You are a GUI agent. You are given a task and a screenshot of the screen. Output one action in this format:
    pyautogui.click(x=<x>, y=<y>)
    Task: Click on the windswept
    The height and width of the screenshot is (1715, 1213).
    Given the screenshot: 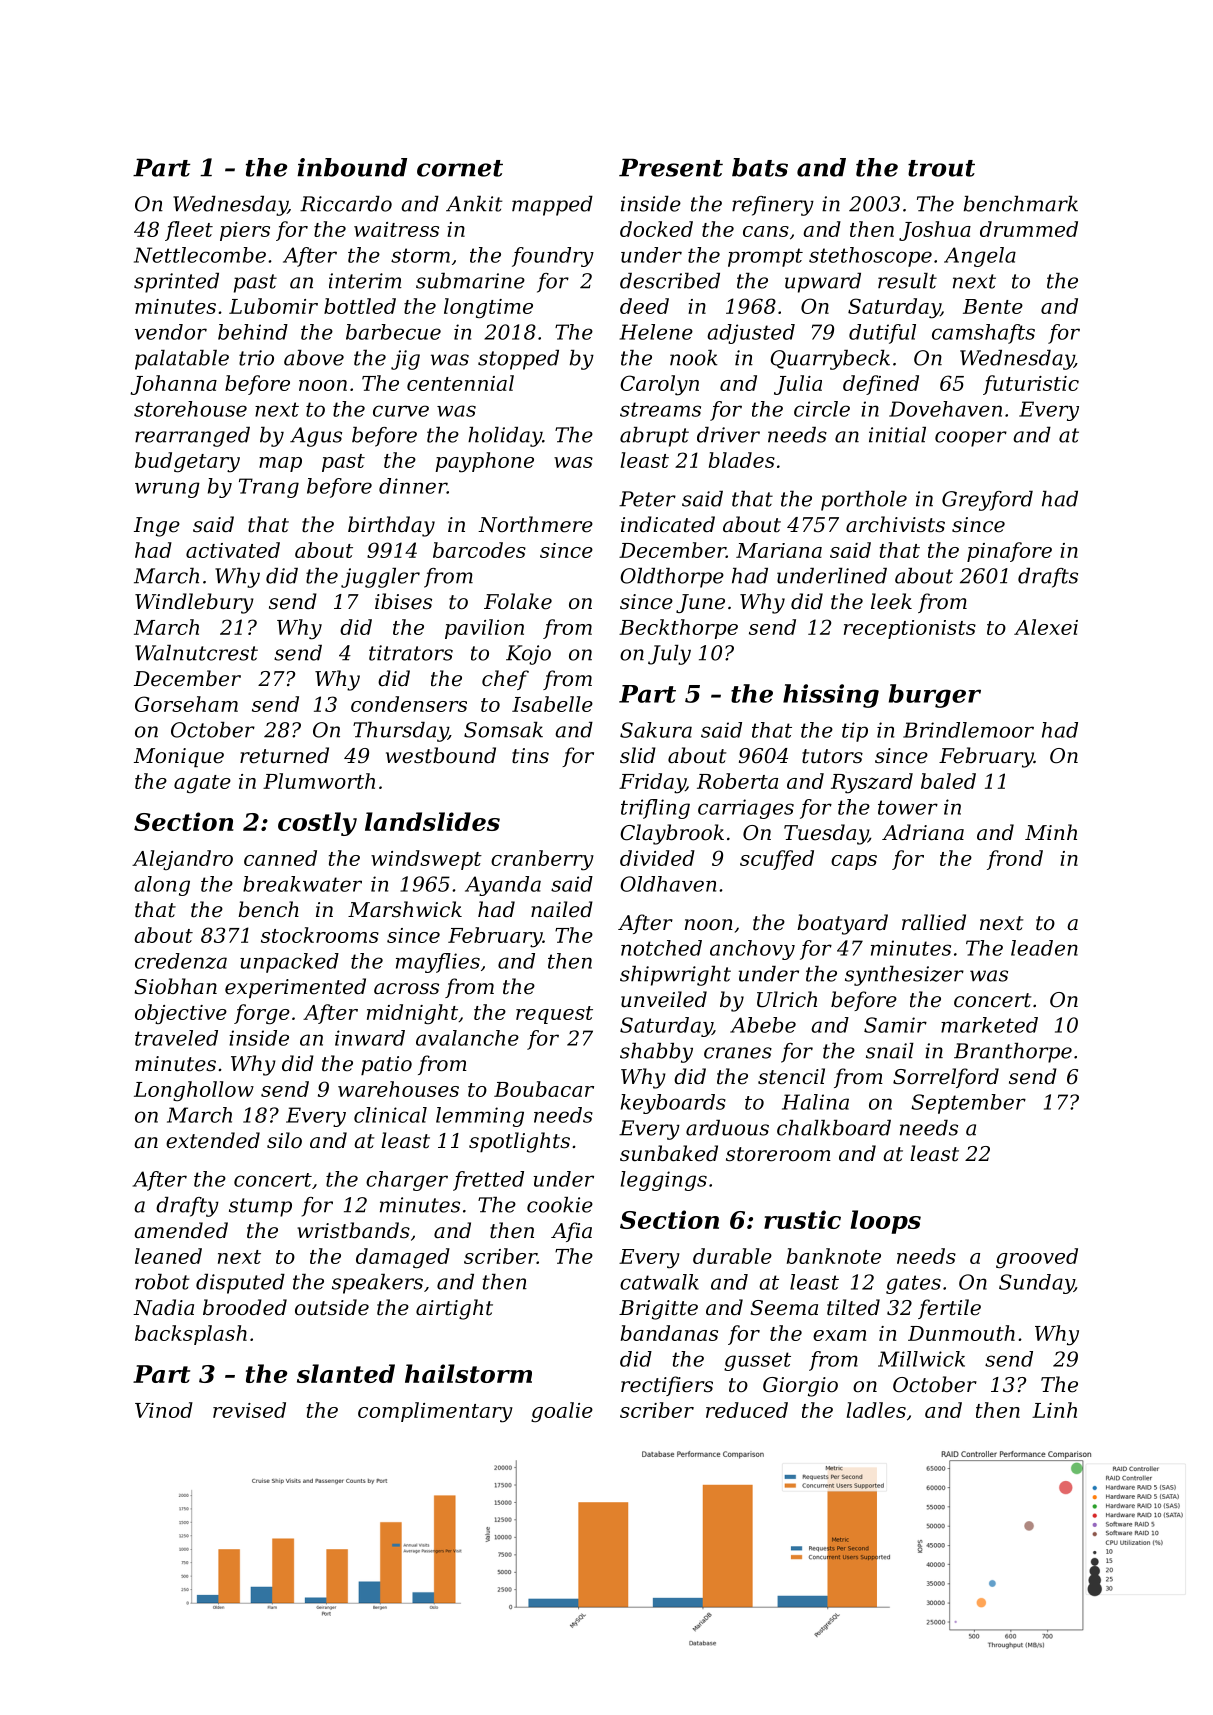 What is the action you would take?
    pyautogui.click(x=426, y=860)
